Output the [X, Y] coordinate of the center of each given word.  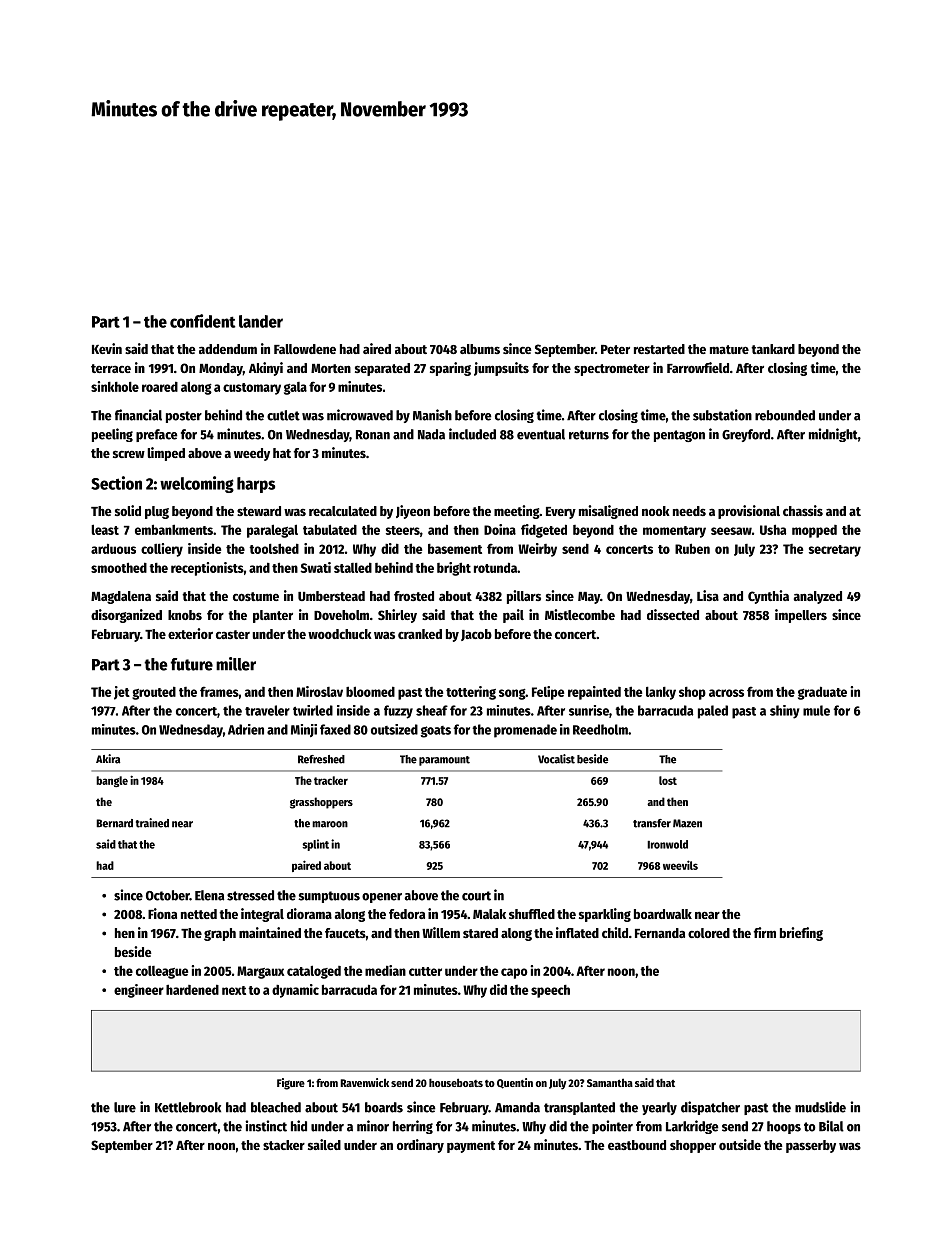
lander [261, 321]
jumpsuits [501, 369]
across [726, 693]
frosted [414, 596]
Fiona [162, 913]
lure [125, 1107]
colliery [162, 550]
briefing [801, 934]
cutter [425, 971]
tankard [773, 349]
